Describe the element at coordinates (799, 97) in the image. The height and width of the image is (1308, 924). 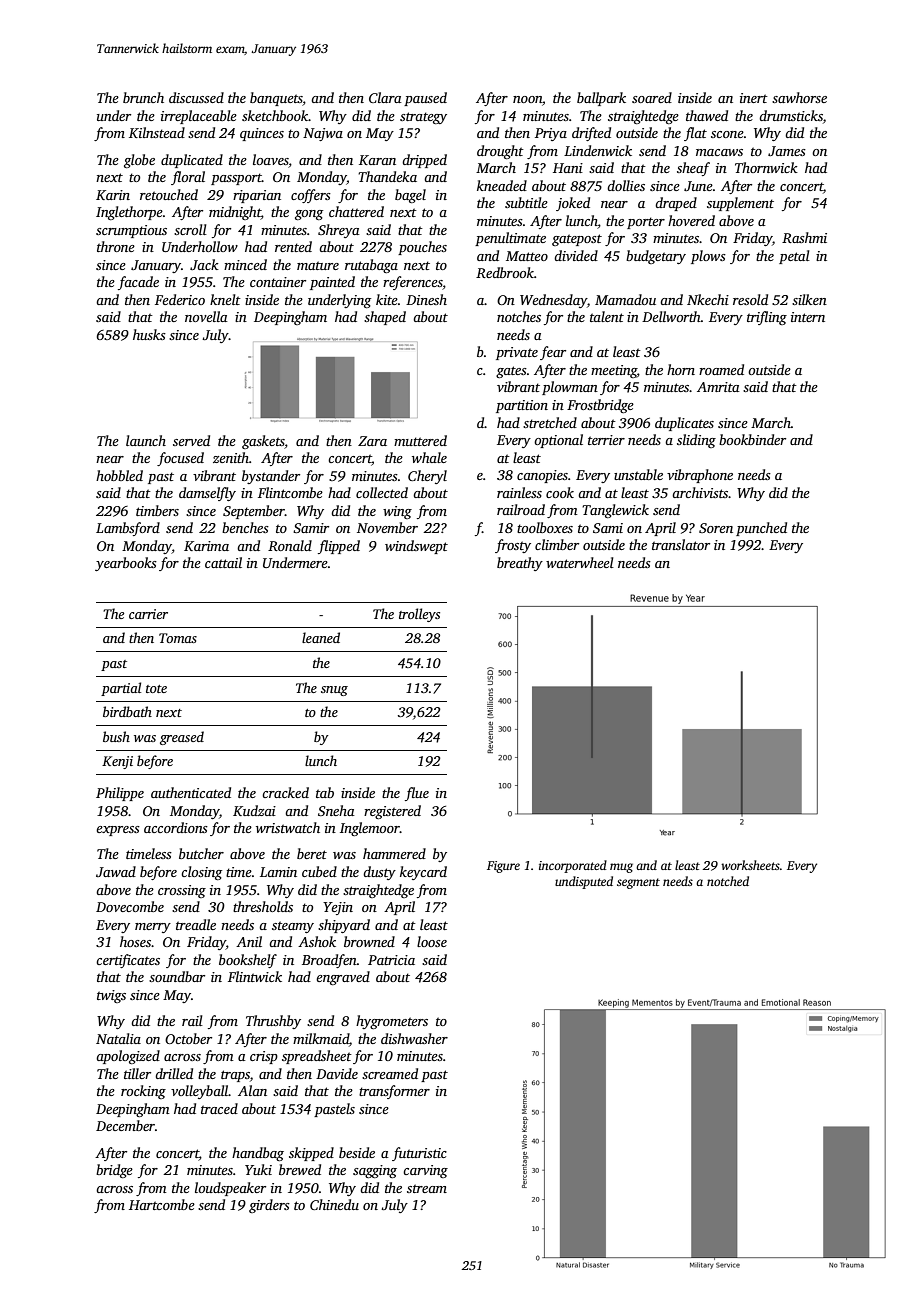
I see `sawhorse` at that location.
